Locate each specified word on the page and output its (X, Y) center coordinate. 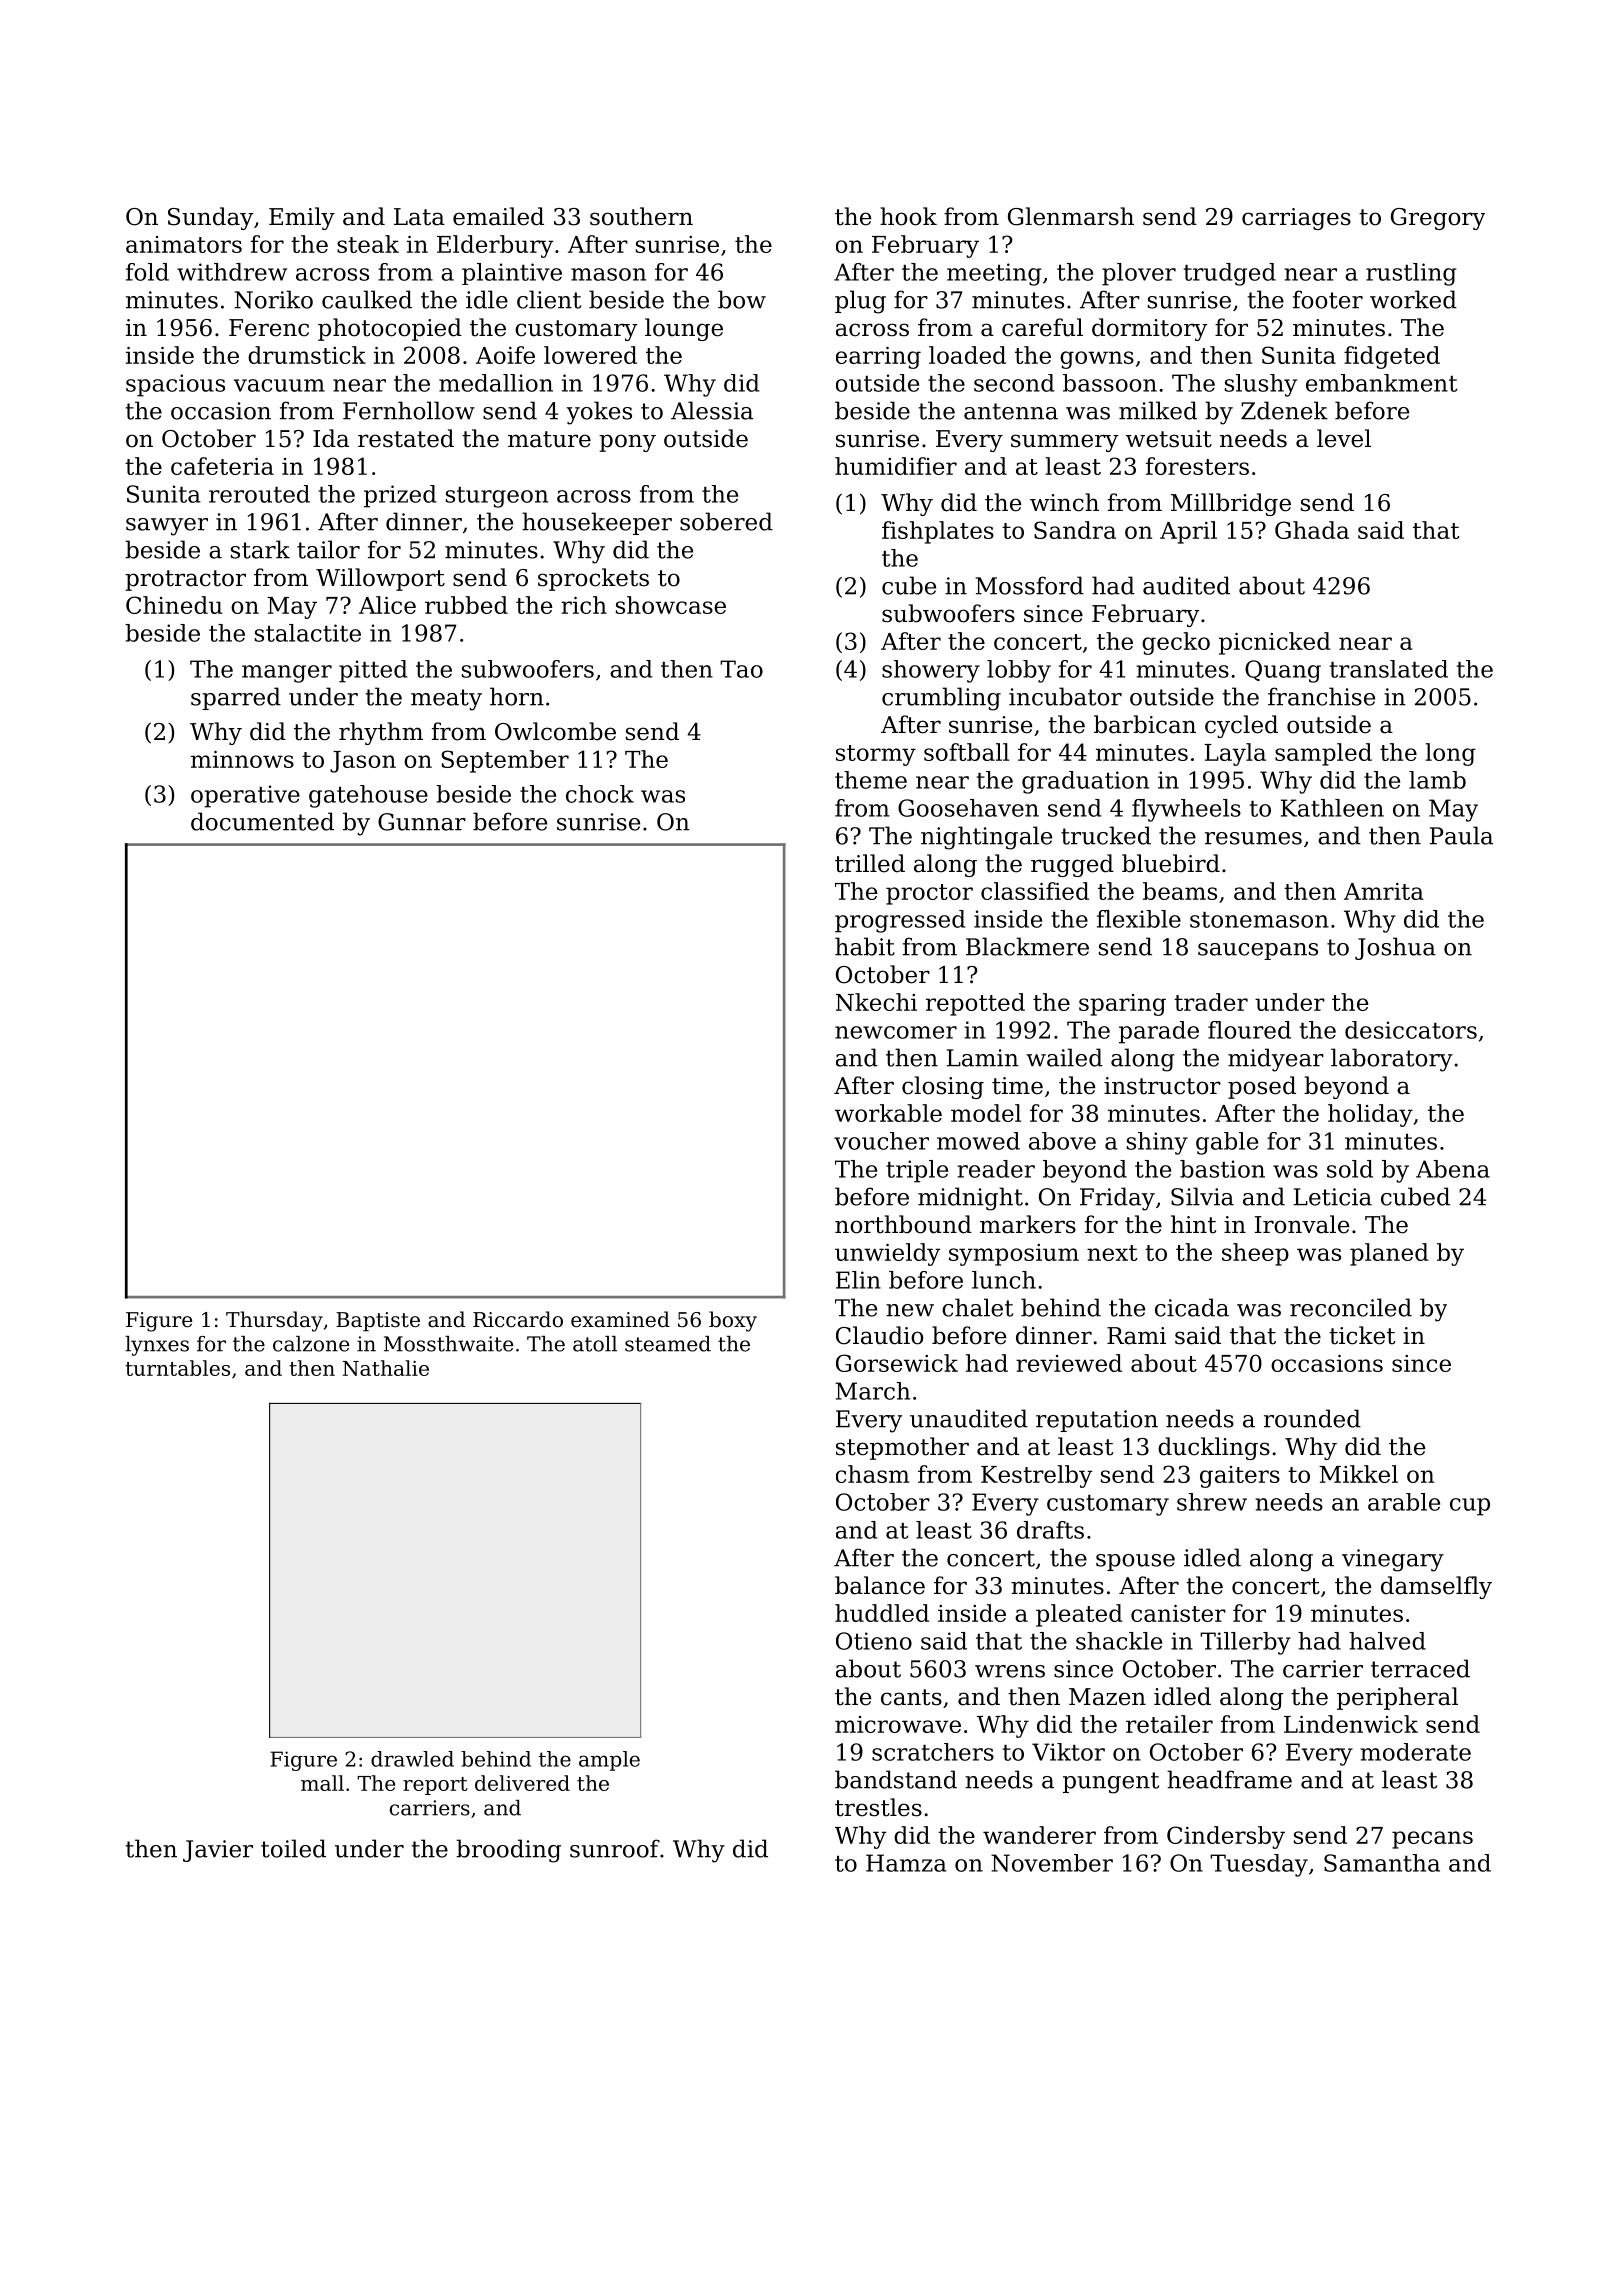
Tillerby (1245, 1643)
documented (262, 821)
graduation (1085, 782)
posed (1262, 1087)
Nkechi (876, 1002)
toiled (293, 1848)
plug (860, 302)
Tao (741, 669)
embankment (1381, 383)
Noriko (273, 299)
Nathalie (386, 1368)
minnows (242, 759)
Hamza (906, 1863)
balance (880, 1585)
